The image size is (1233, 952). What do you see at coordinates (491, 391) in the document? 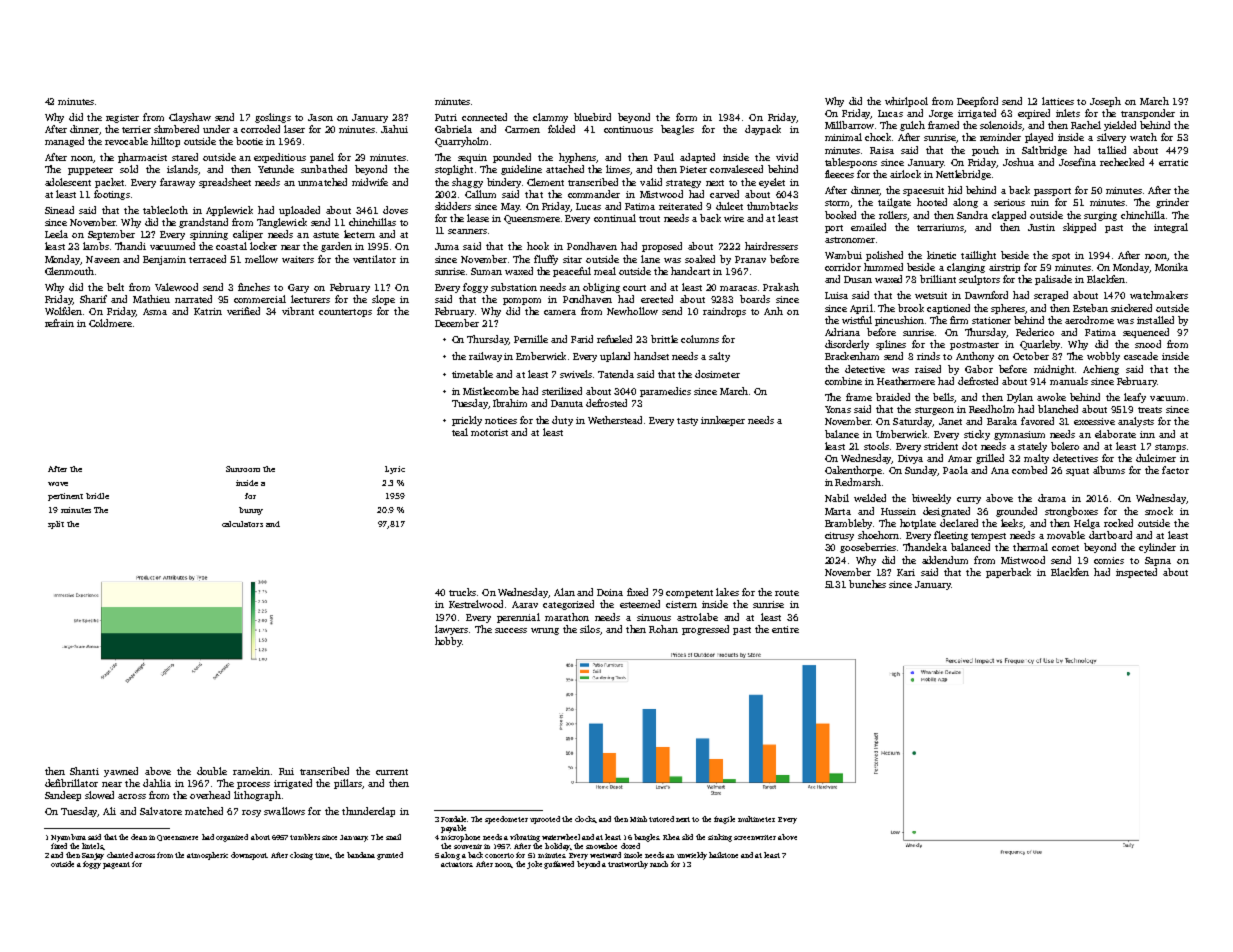
I see `Mistlecombe` at bounding box center [491, 391].
